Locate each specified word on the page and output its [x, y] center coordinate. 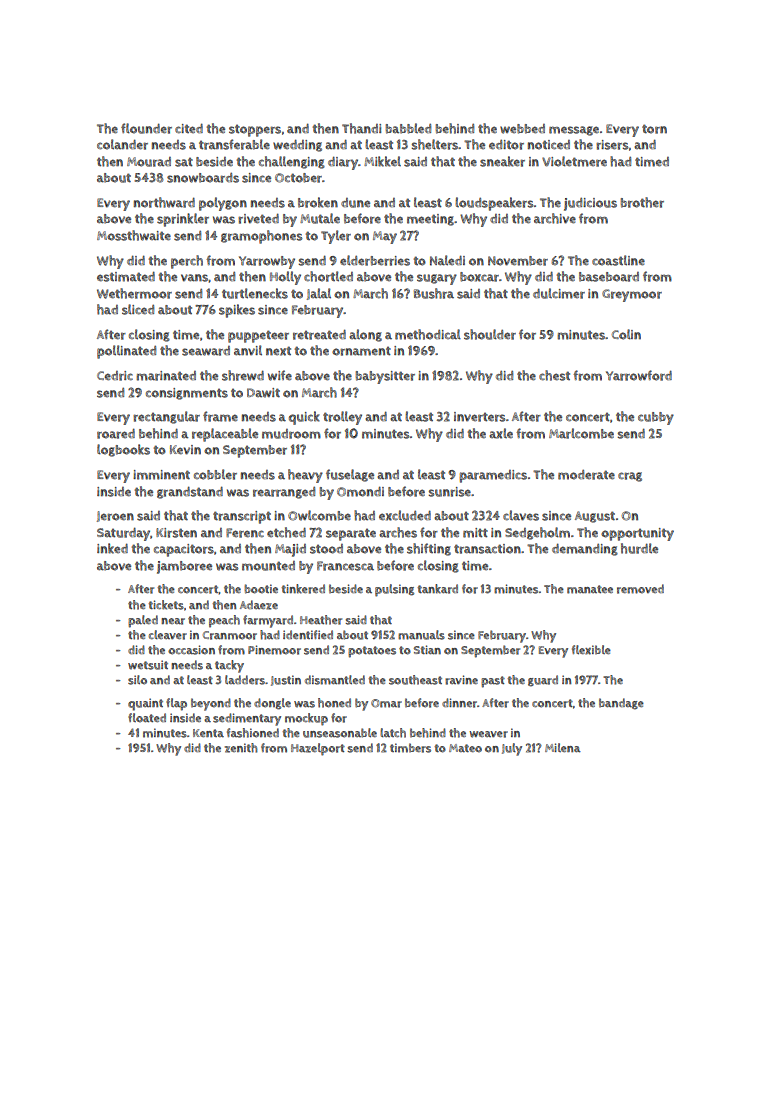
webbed [522, 129]
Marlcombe [581, 433]
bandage [621, 704]
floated [147, 718]
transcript [242, 517]
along [365, 335]
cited [189, 128]
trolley [342, 418]
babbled [408, 128]
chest [554, 375]
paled [143, 621]
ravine [461, 680]
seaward [206, 351]
